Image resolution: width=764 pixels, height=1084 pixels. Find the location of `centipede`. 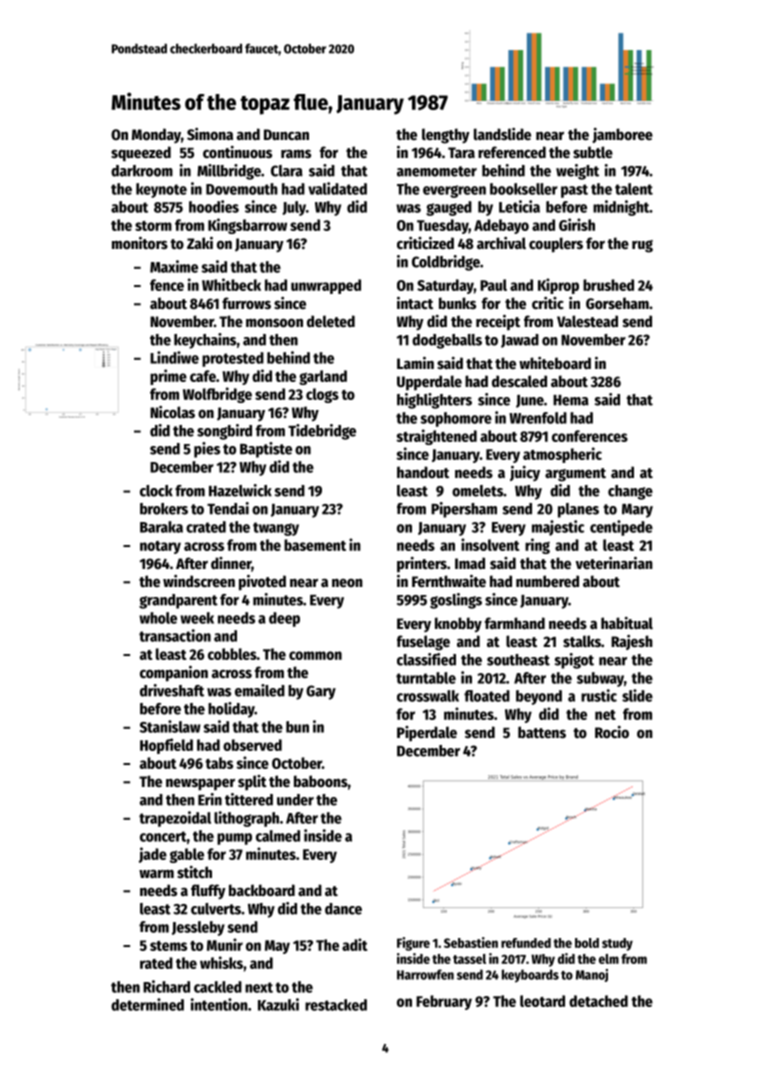

centipede is located at coordinates (621, 528).
